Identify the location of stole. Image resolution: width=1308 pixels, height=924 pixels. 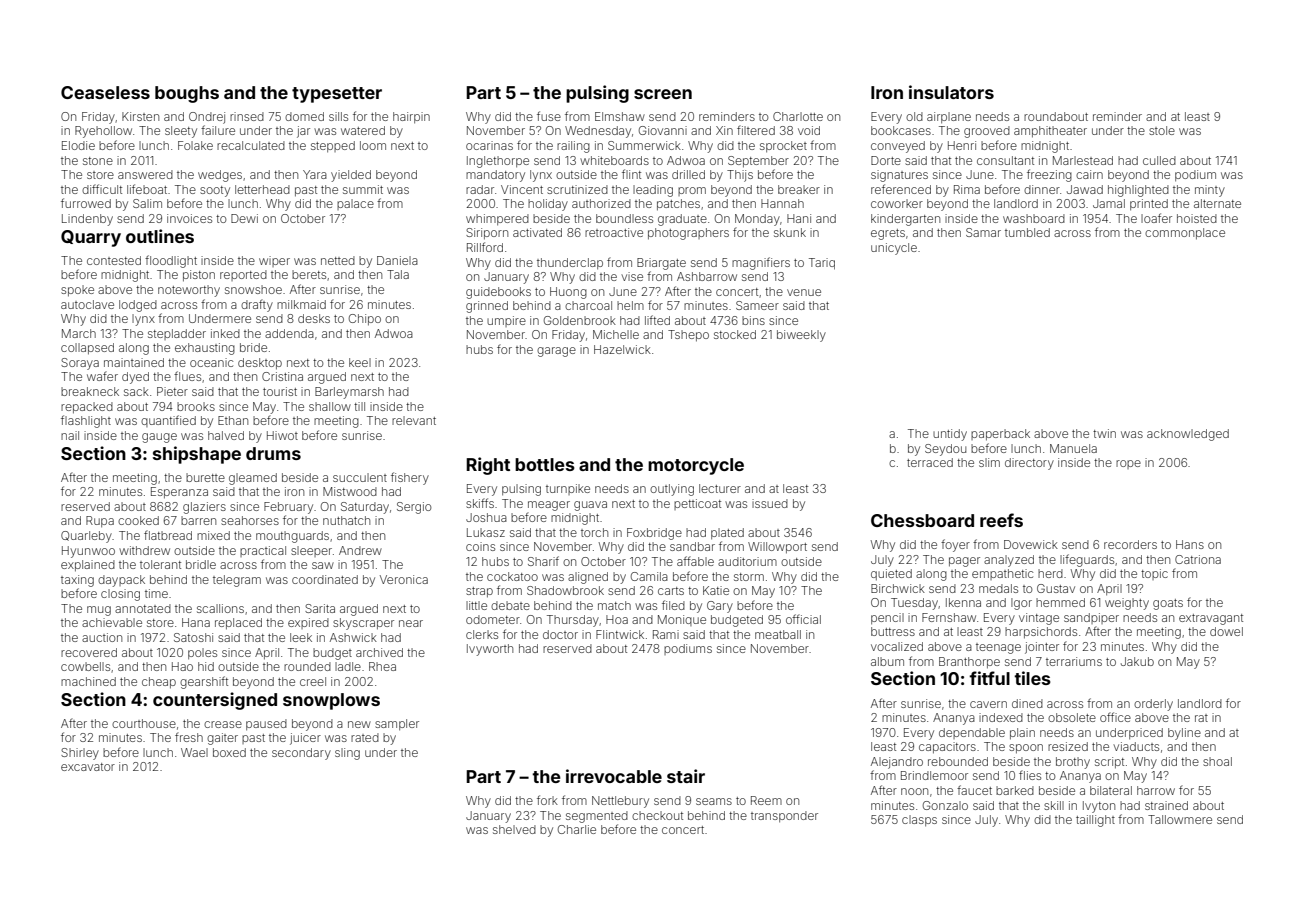
(1162, 130).
